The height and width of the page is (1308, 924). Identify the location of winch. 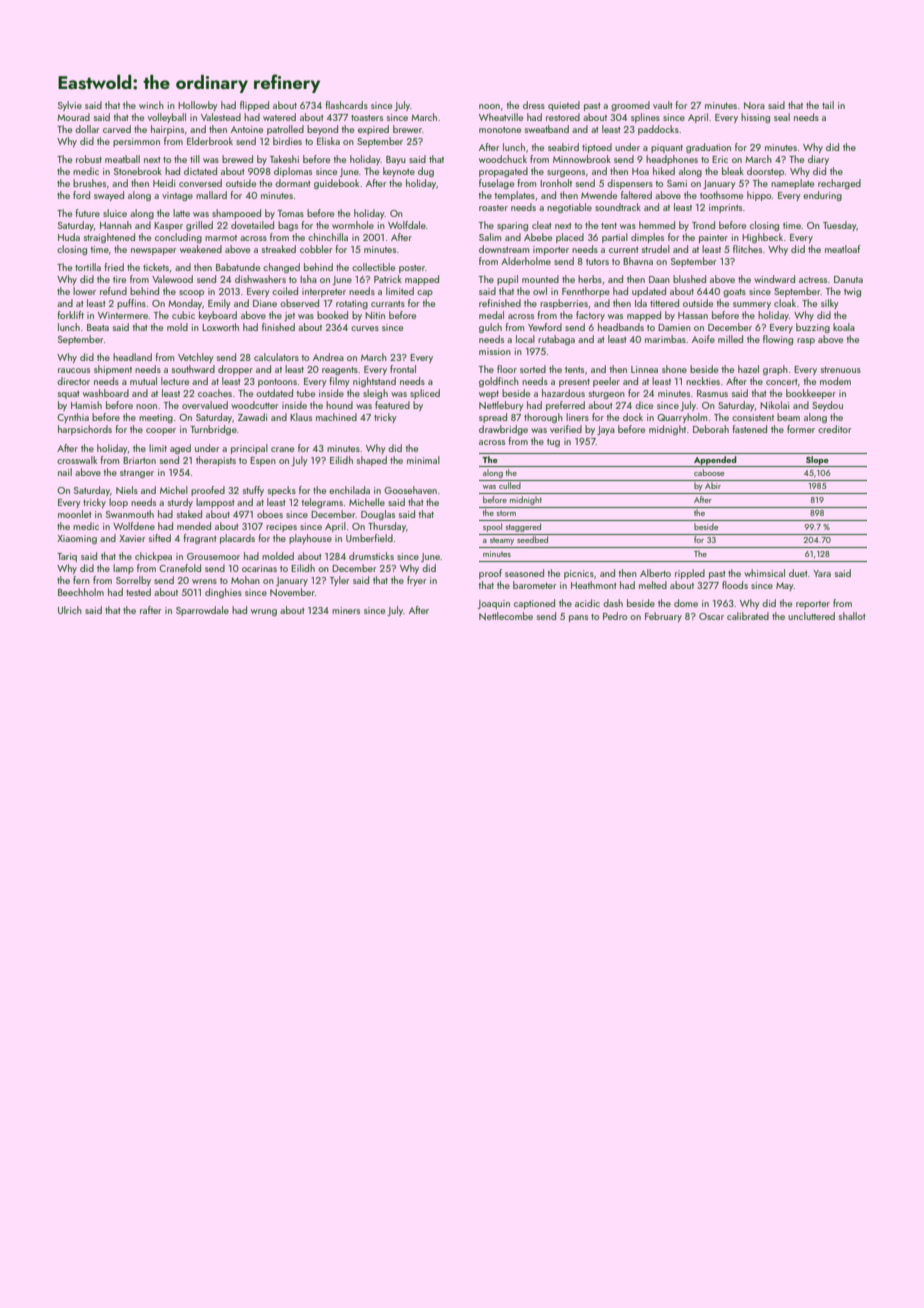
(151, 105).
